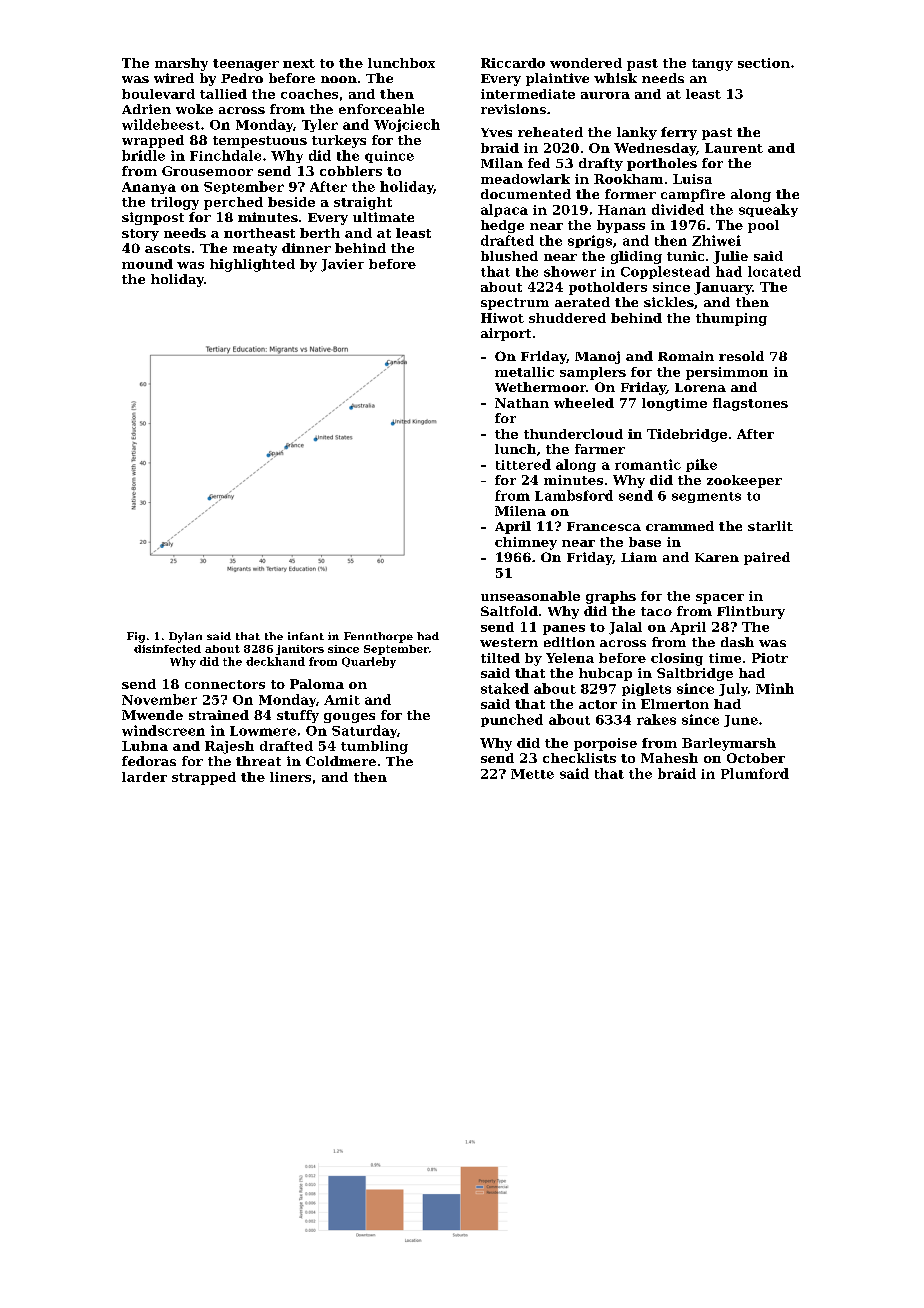 Image resolution: width=924 pixels, height=1308 pixels. What do you see at coordinates (755, 773) in the screenshot?
I see `Plumford` at bounding box center [755, 773].
